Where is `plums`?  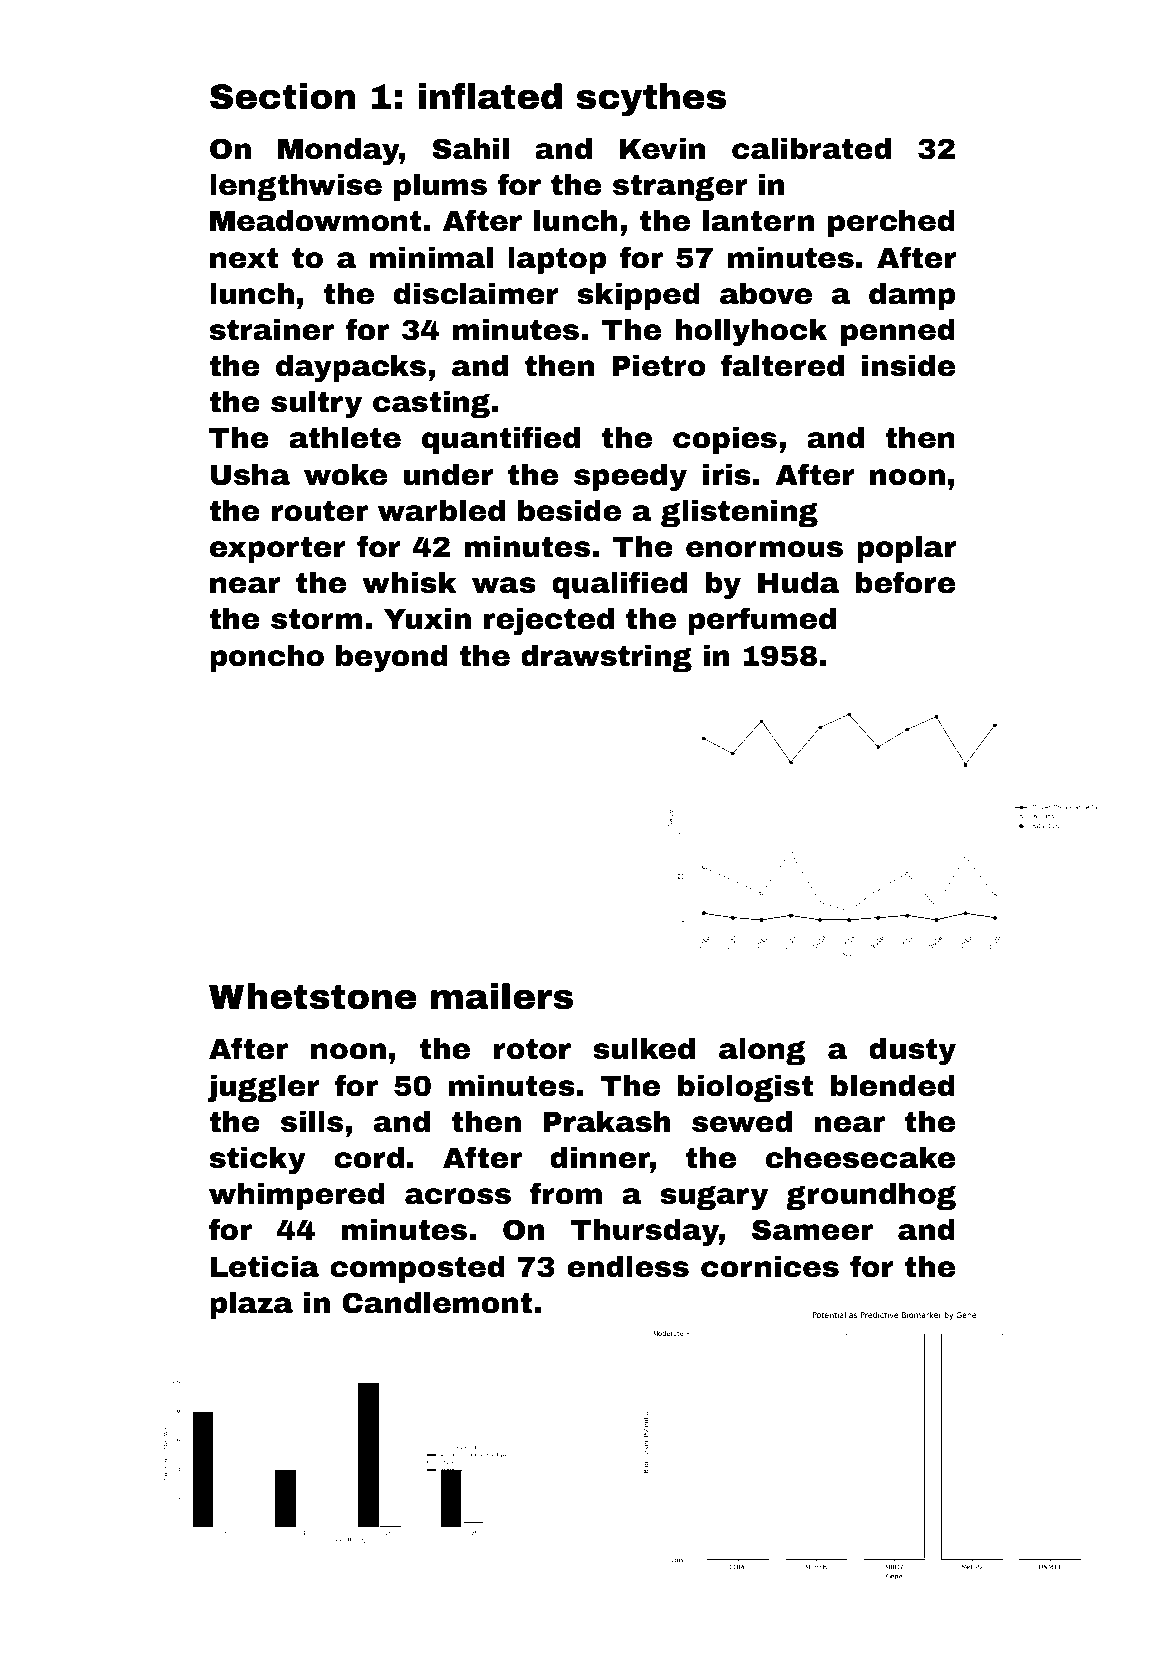
plums is located at coordinates (440, 187).
